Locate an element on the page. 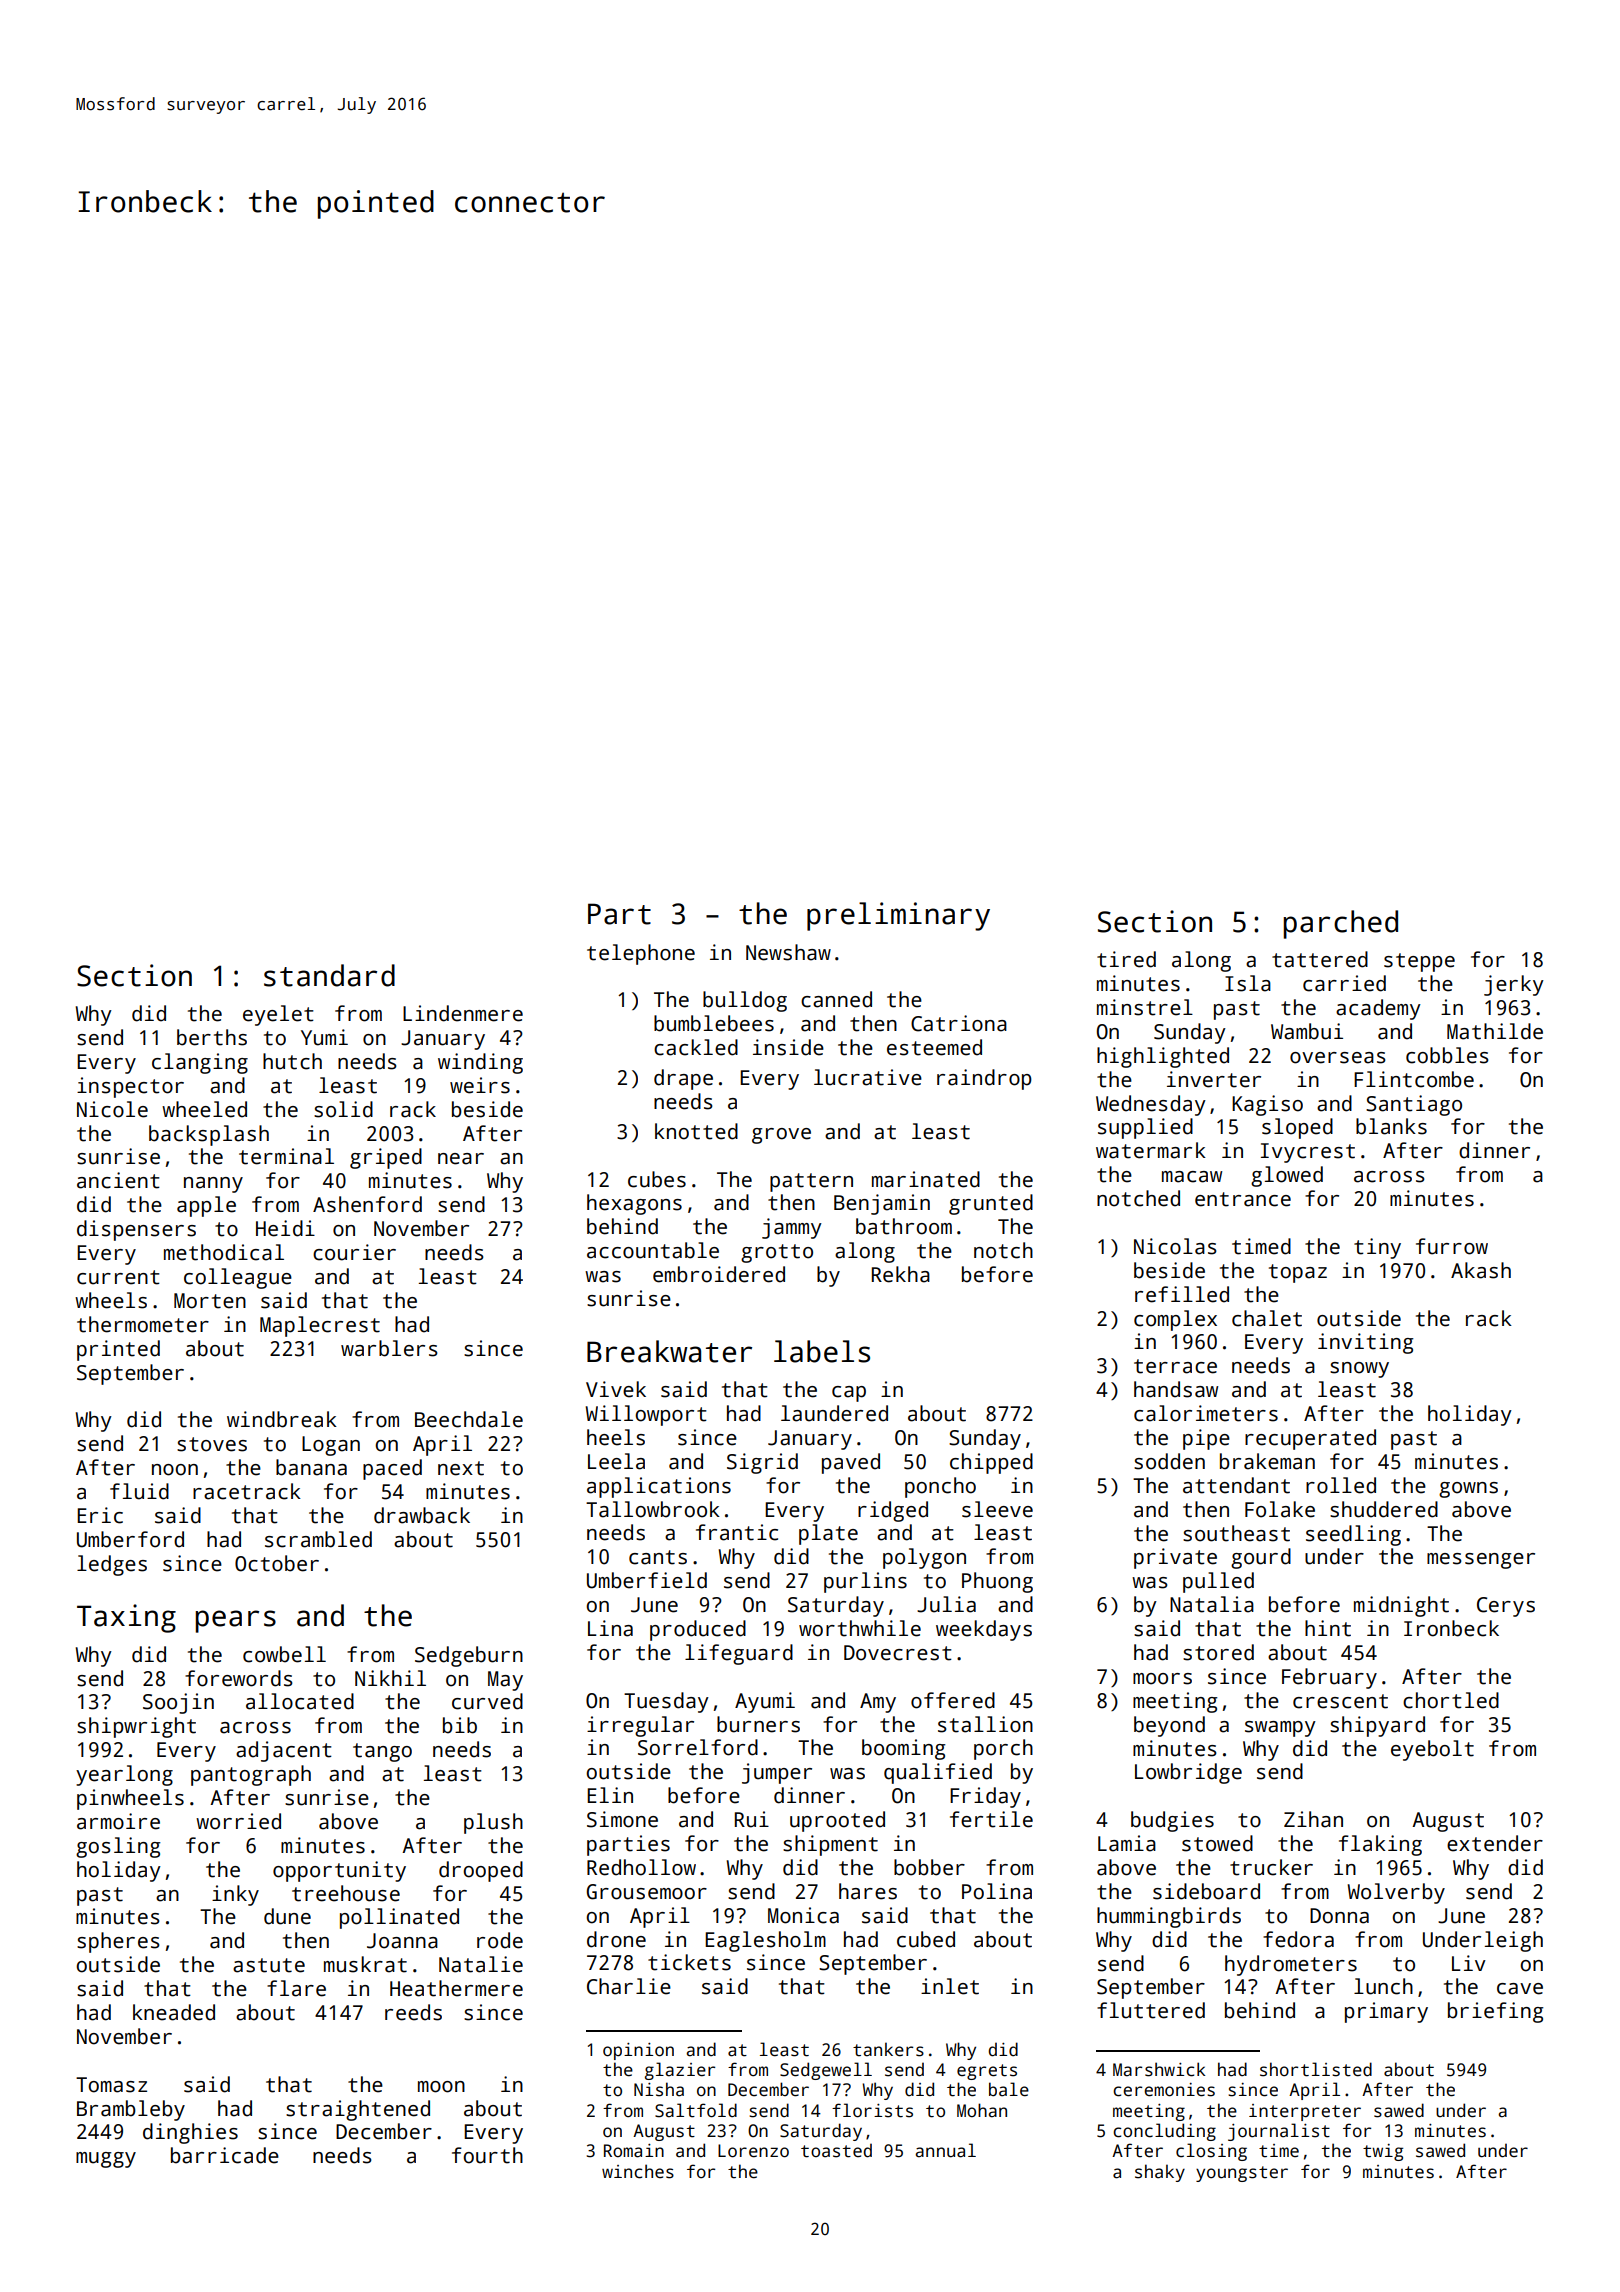 The height and width of the document is (2292, 1620). preliminary is located at coordinates (898, 916).
